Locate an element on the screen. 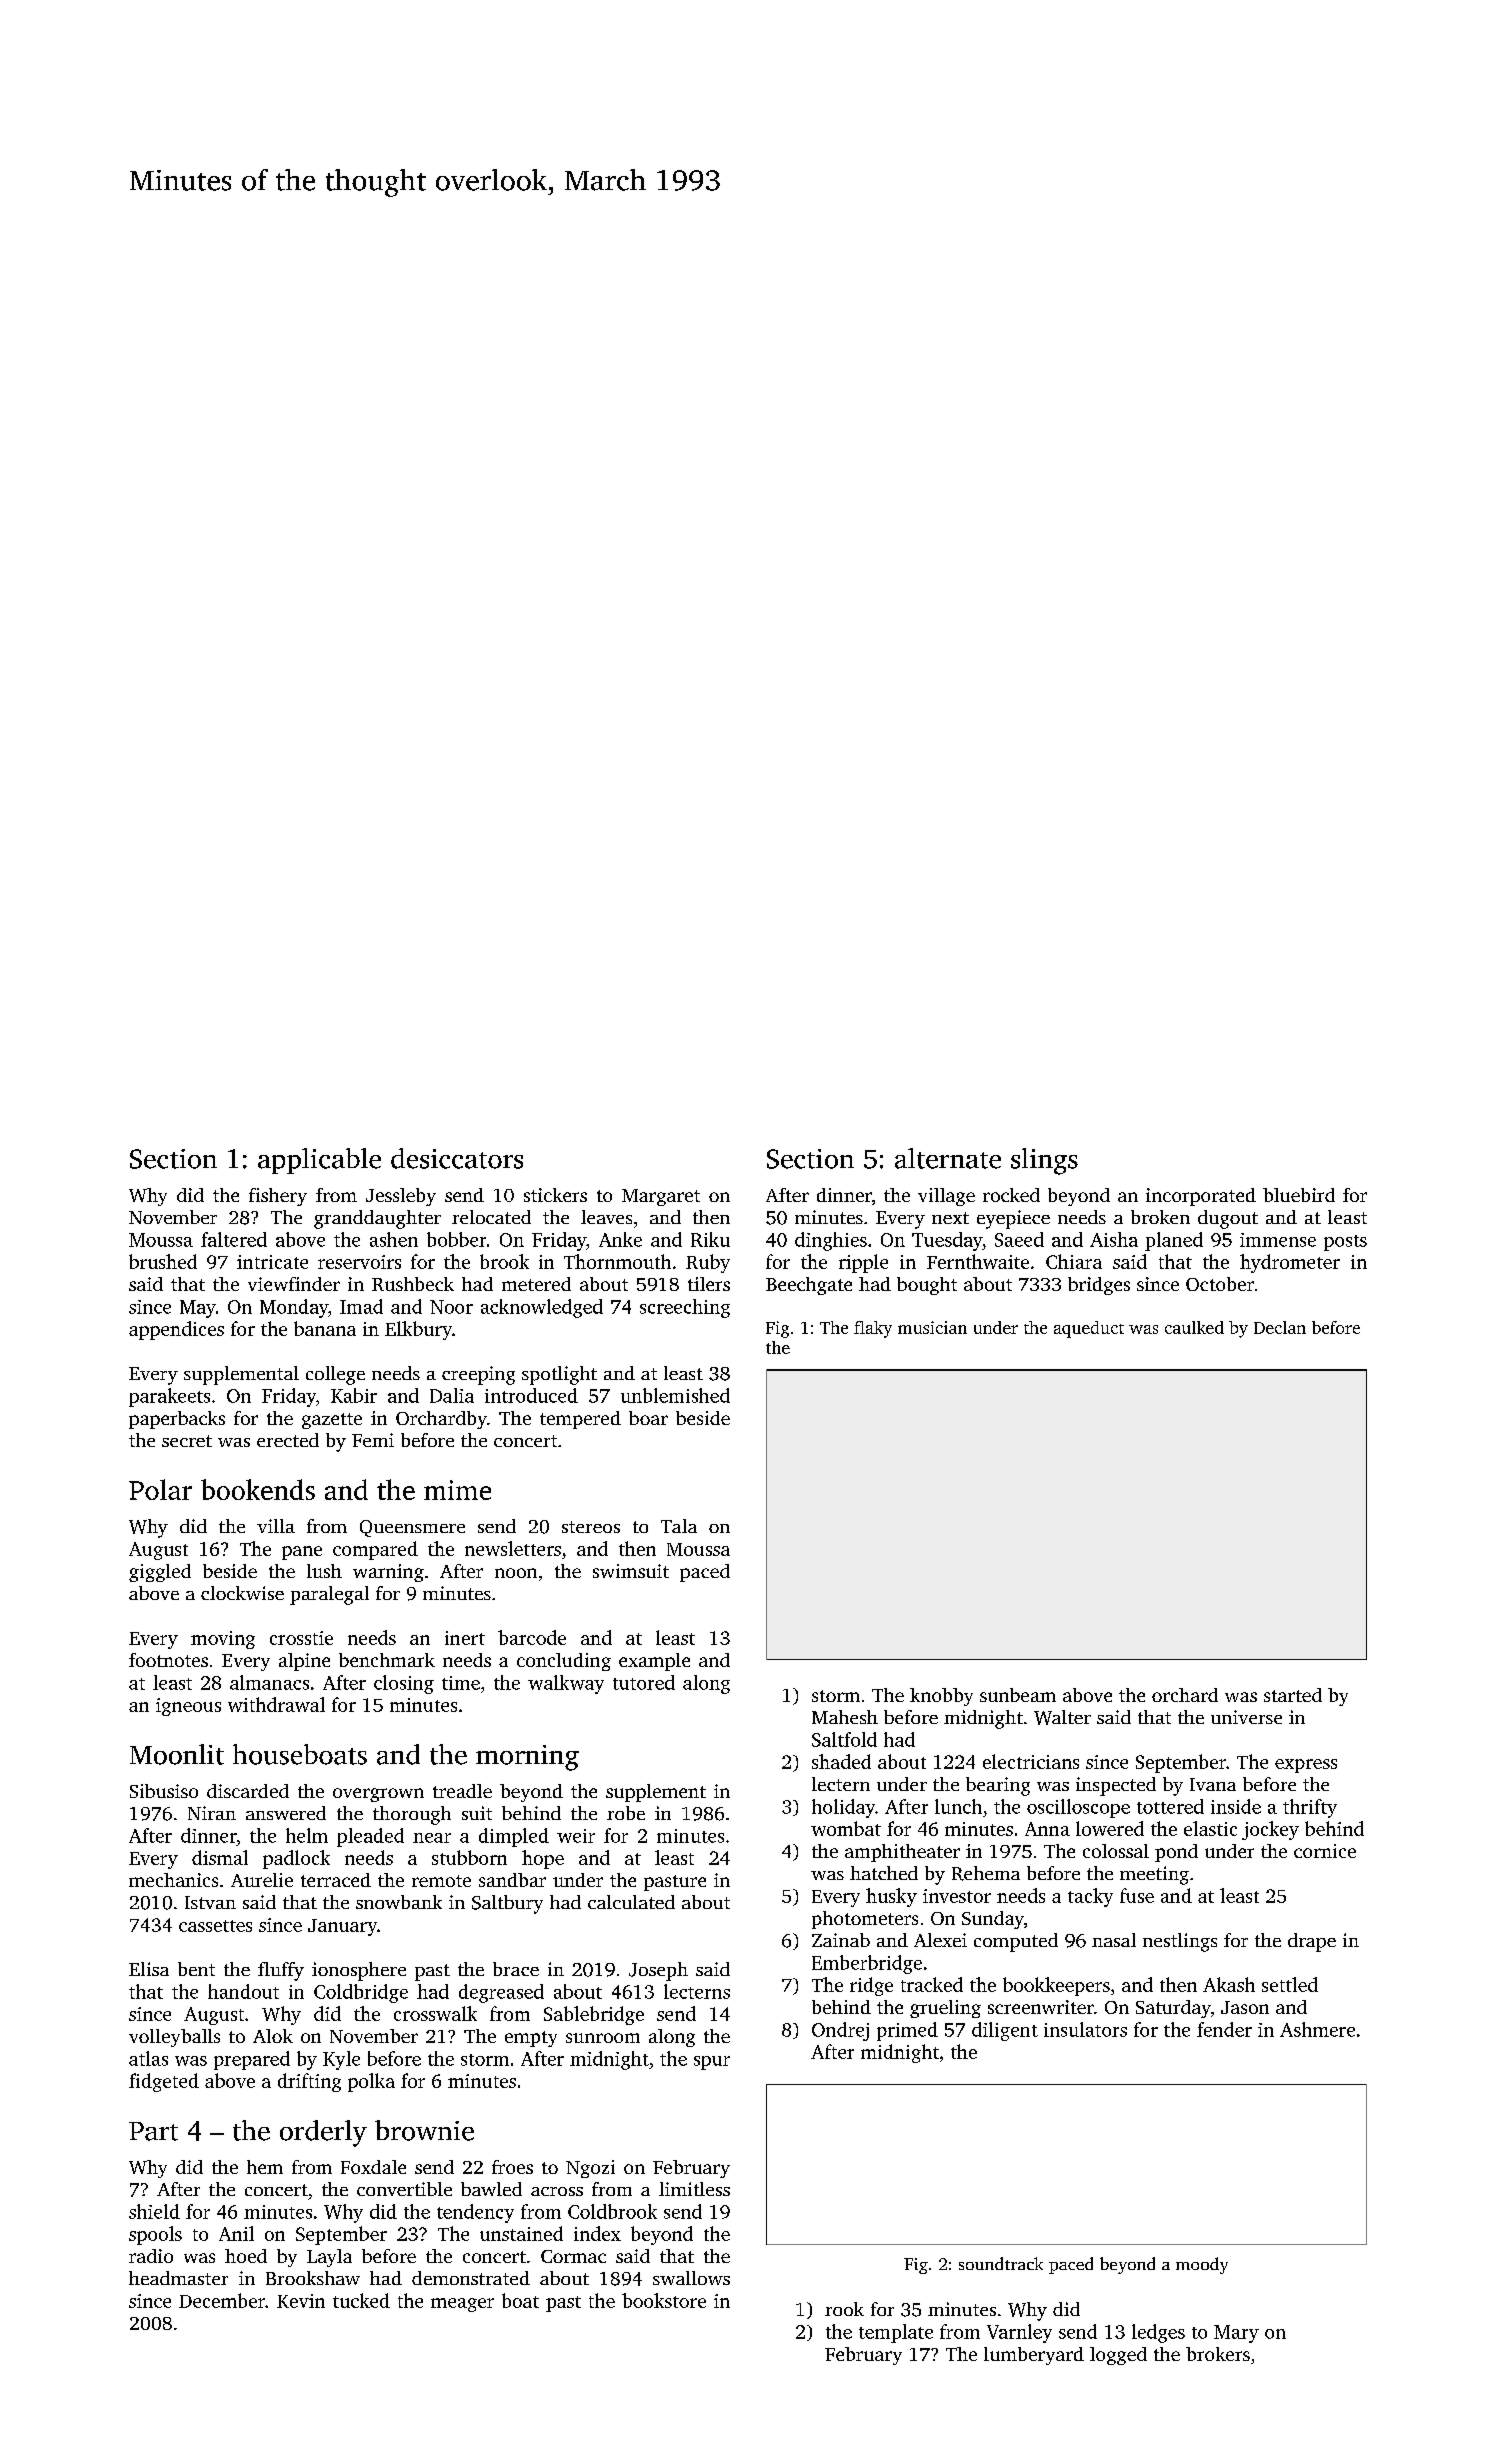  spur is located at coordinates (712, 2063).
